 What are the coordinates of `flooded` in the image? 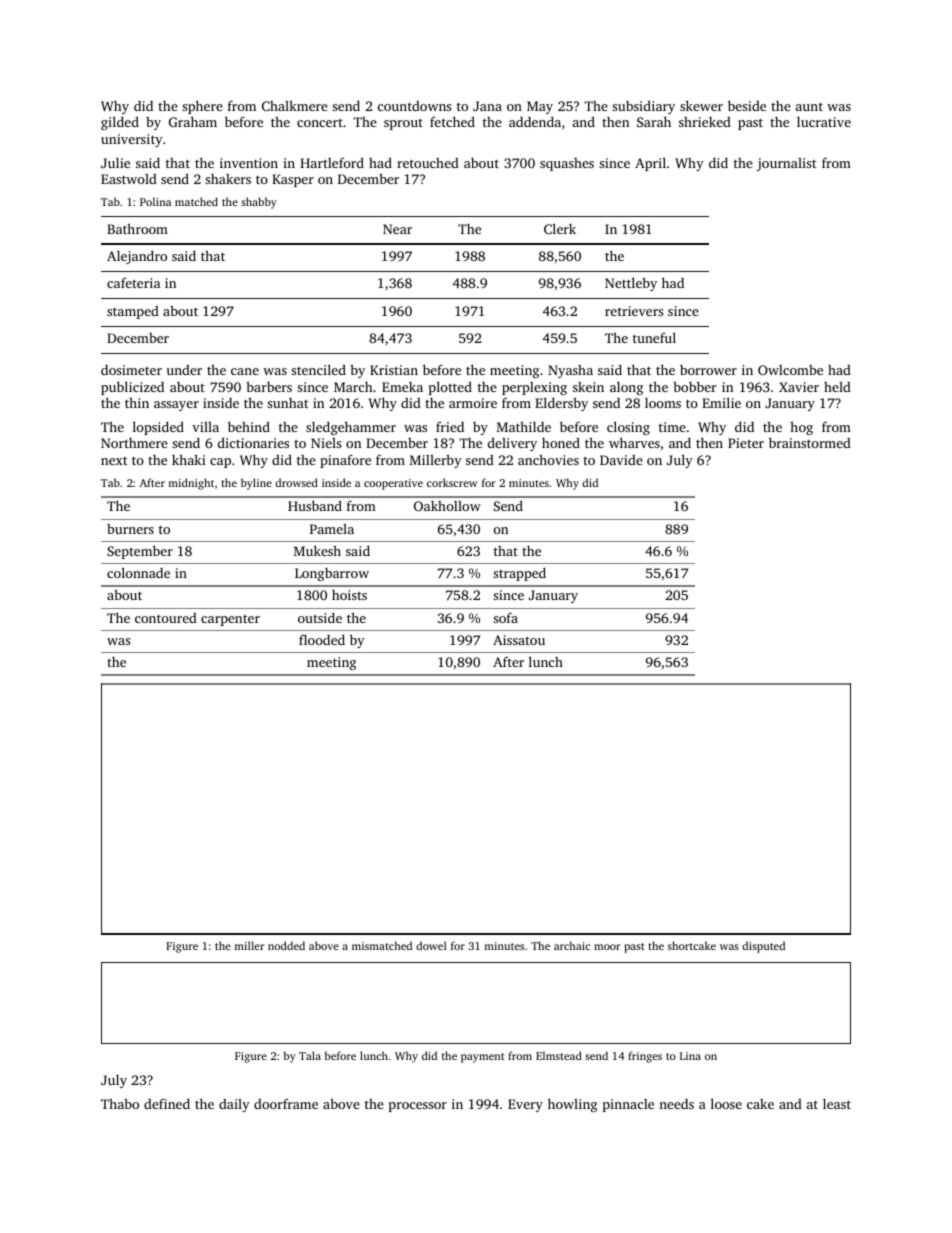 It's located at (322, 639).
